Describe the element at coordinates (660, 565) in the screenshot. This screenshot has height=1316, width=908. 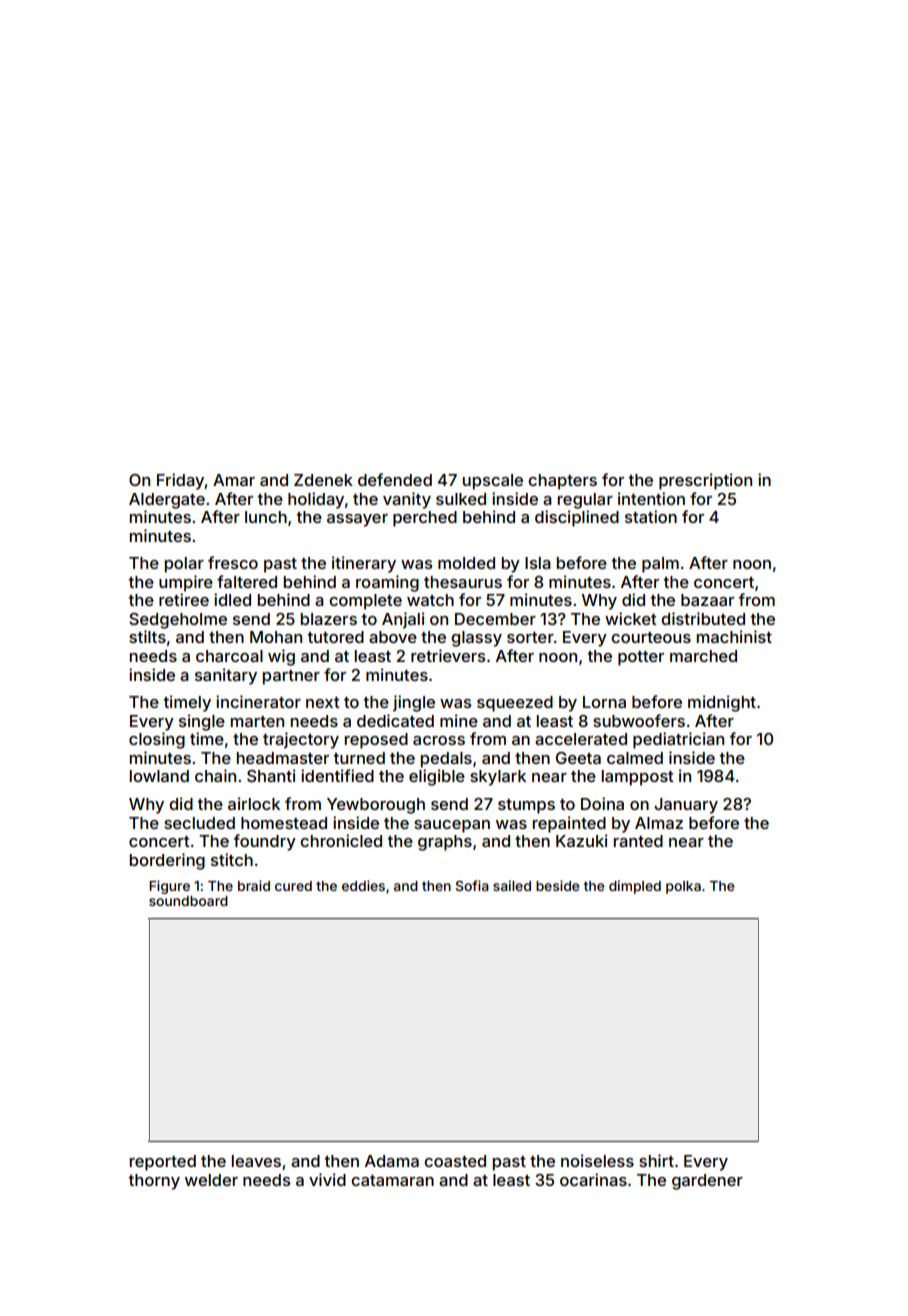
I see `palm` at that location.
